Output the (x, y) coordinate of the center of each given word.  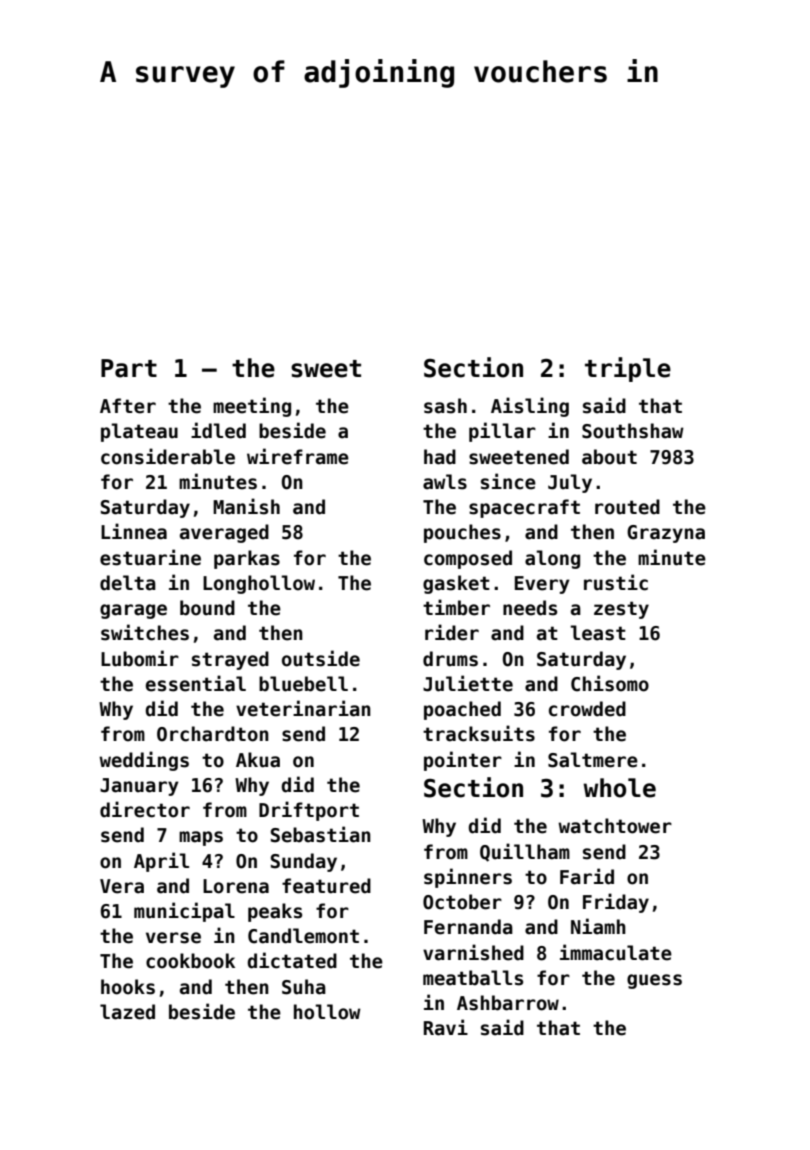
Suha (304, 987)
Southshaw (633, 431)
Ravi (446, 1027)
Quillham (525, 852)
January (139, 787)
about (609, 457)
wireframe (298, 456)
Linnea (134, 531)
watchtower (615, 826)
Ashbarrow (508, 1003)
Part (129, 368)
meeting (252, 407)
